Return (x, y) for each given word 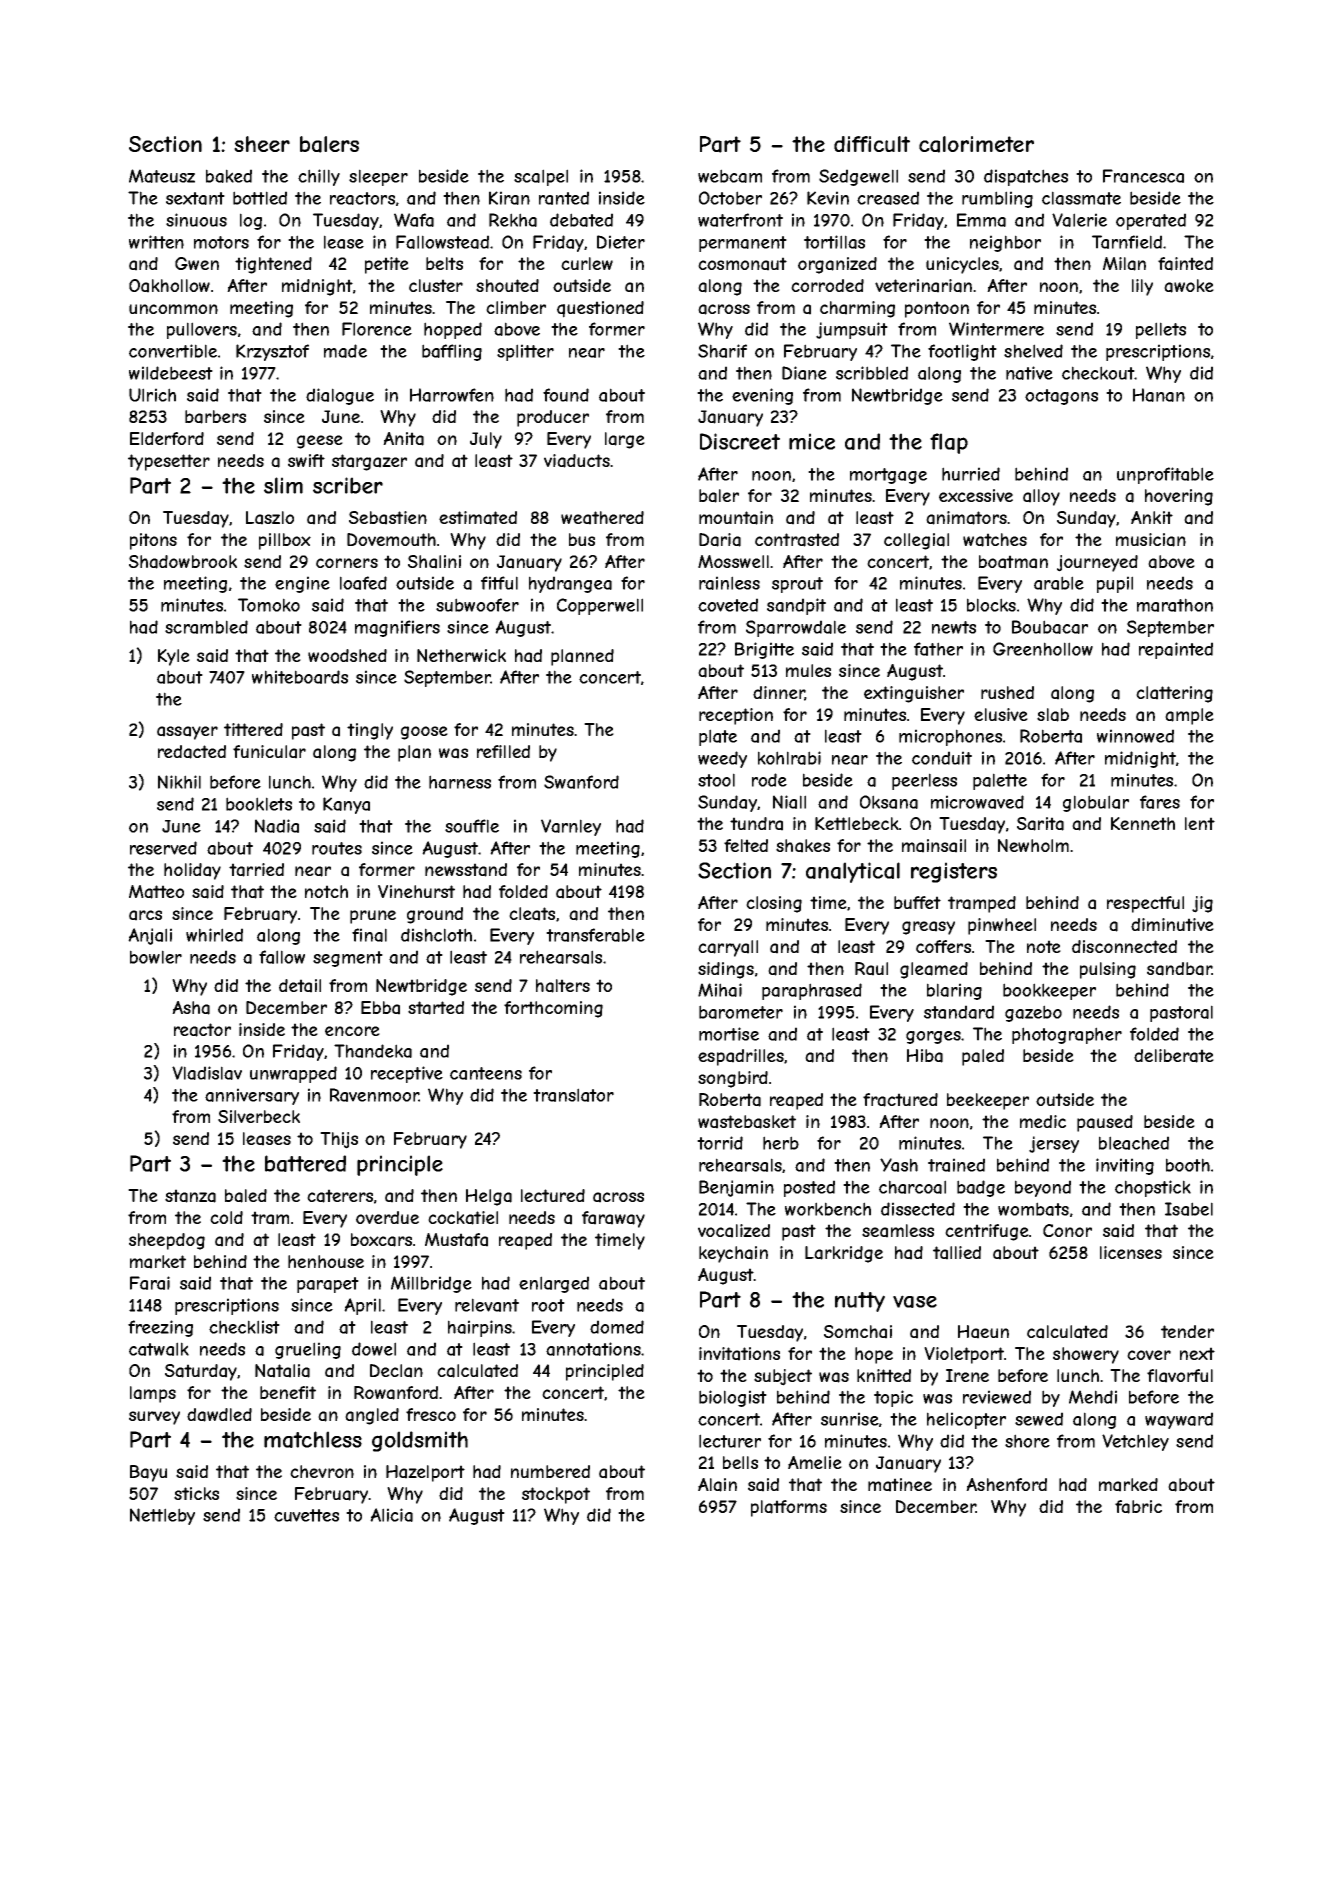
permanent (743, 244)
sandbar (1179, 969)
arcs (145, 915)
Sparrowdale (796, 628)
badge (981, 1188)
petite (387, 265)
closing (774, 904)
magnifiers (397, 628)
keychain (733, 1254)
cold (226, 1217)
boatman (1013, 562)
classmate (1081, 198)
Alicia (391, 1515)
